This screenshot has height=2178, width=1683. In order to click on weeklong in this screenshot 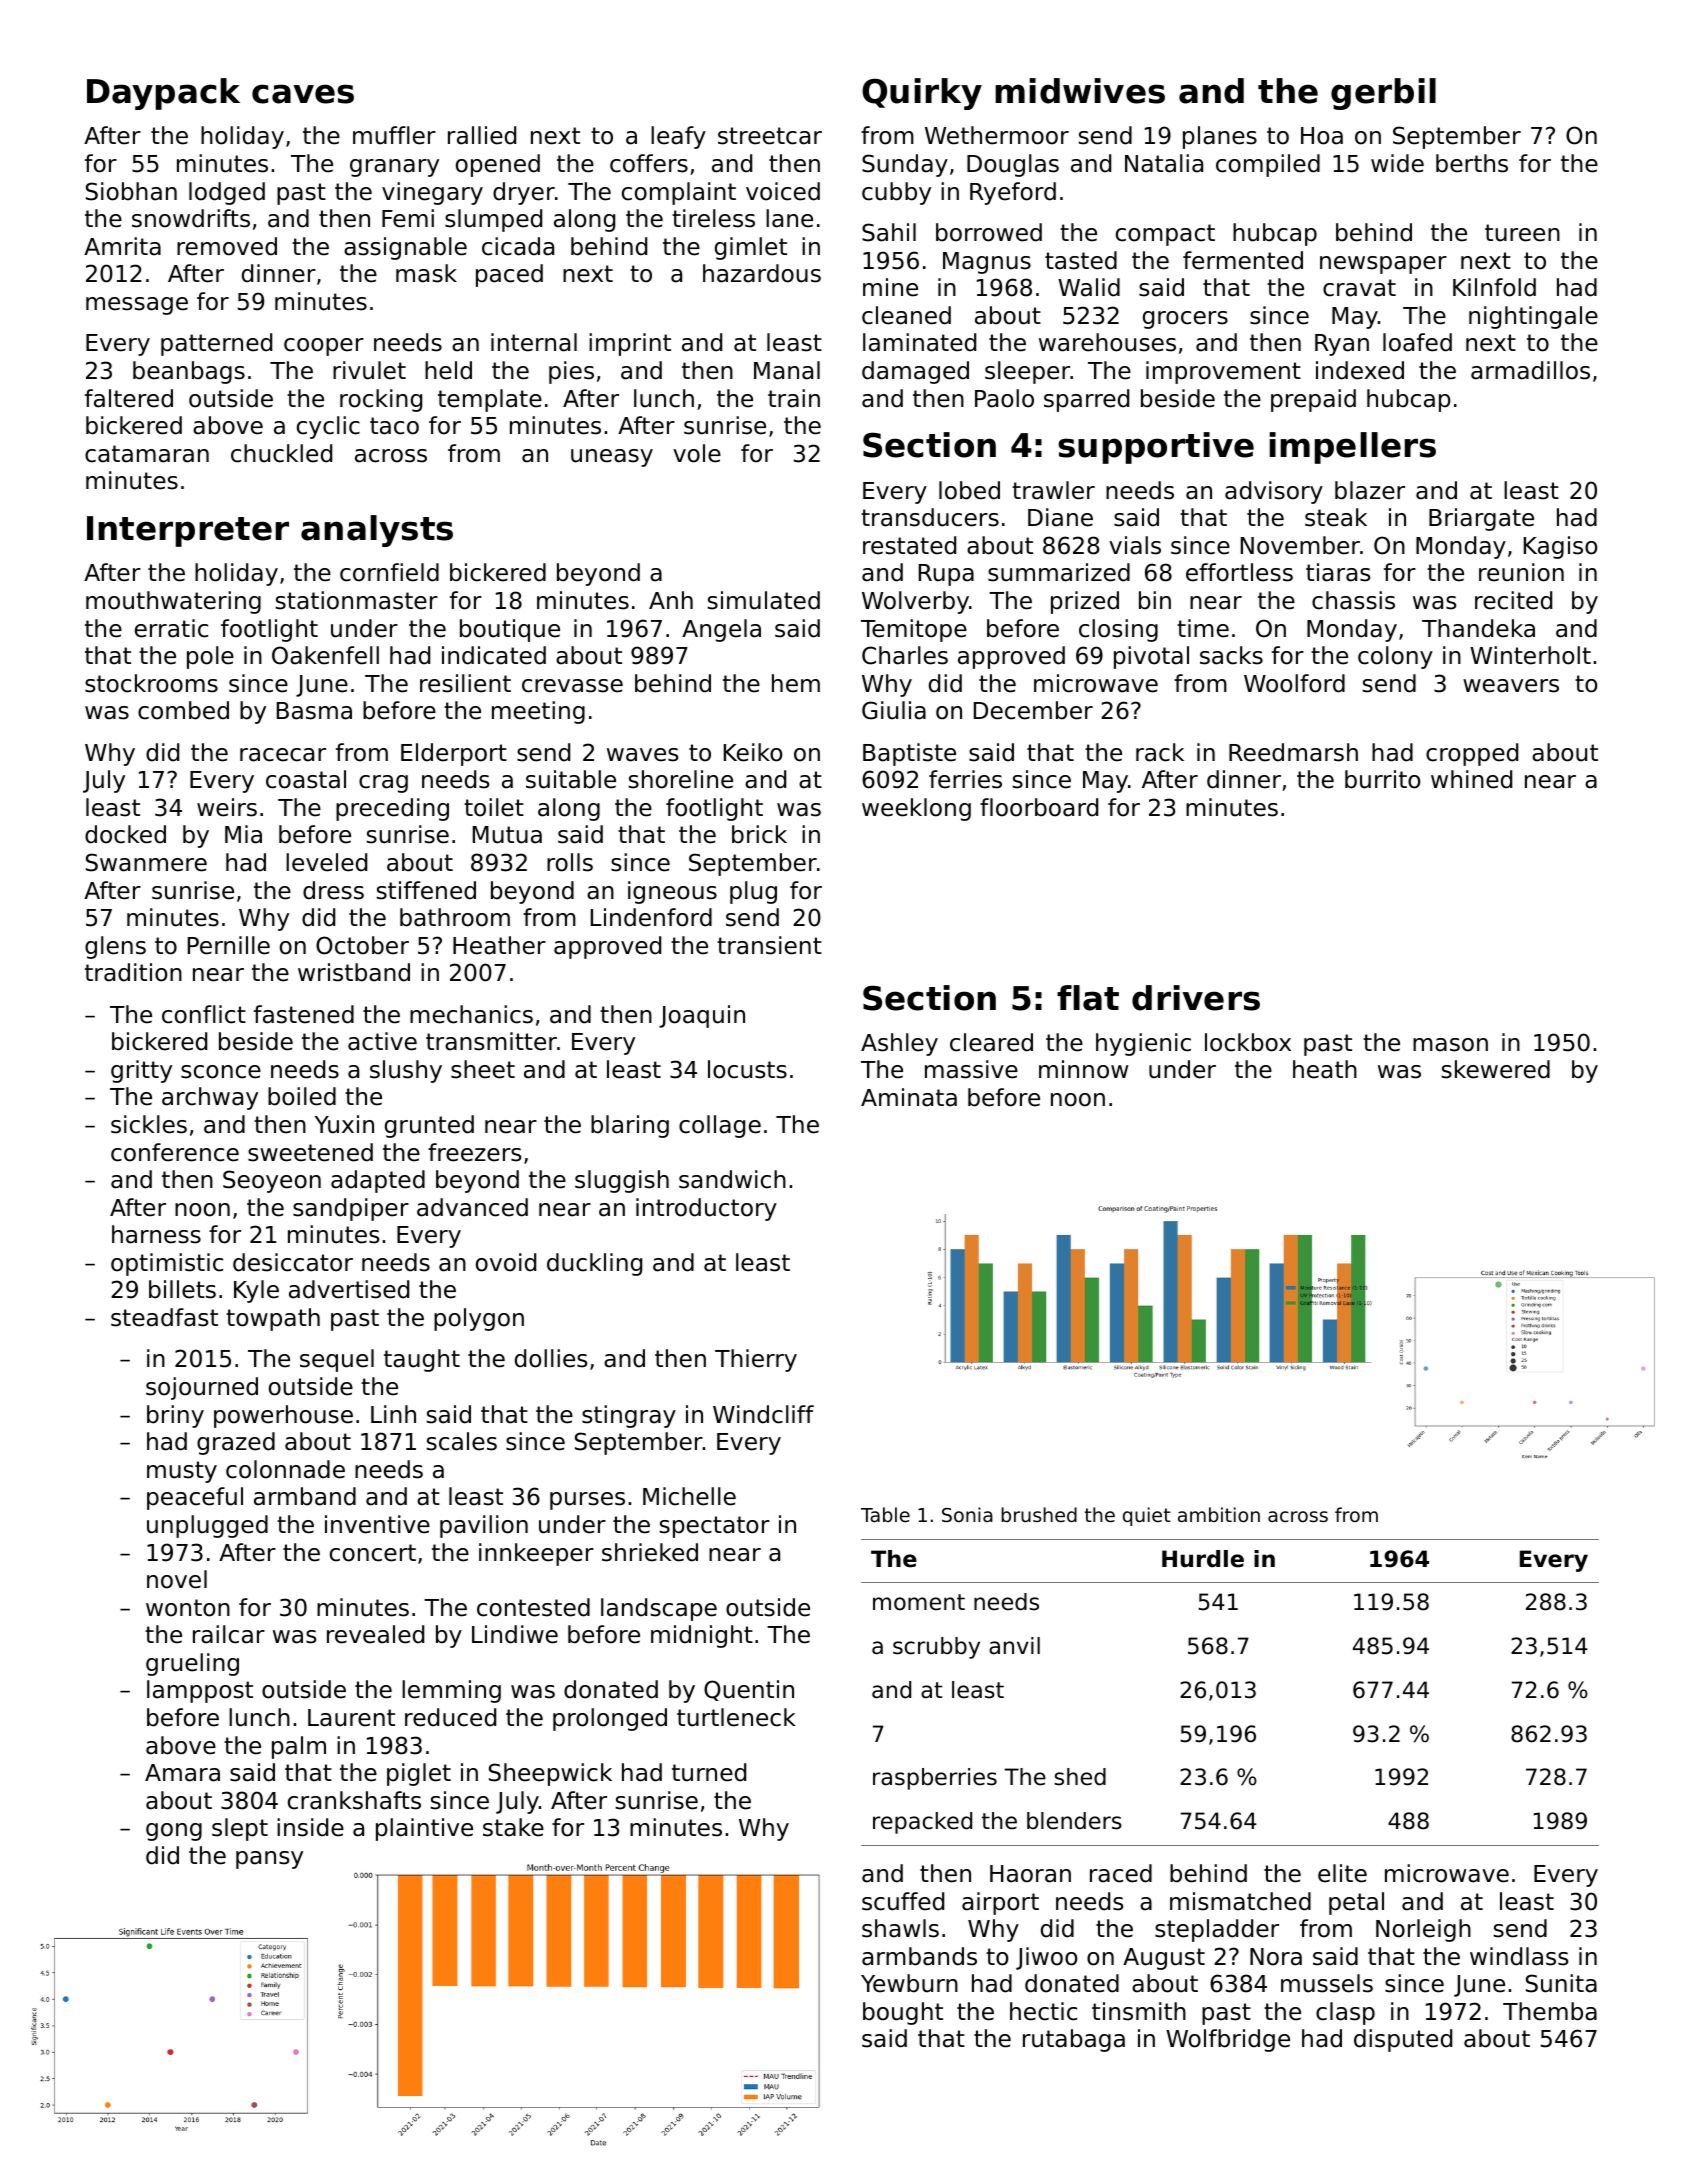, I will do `click(916, 809)`.
